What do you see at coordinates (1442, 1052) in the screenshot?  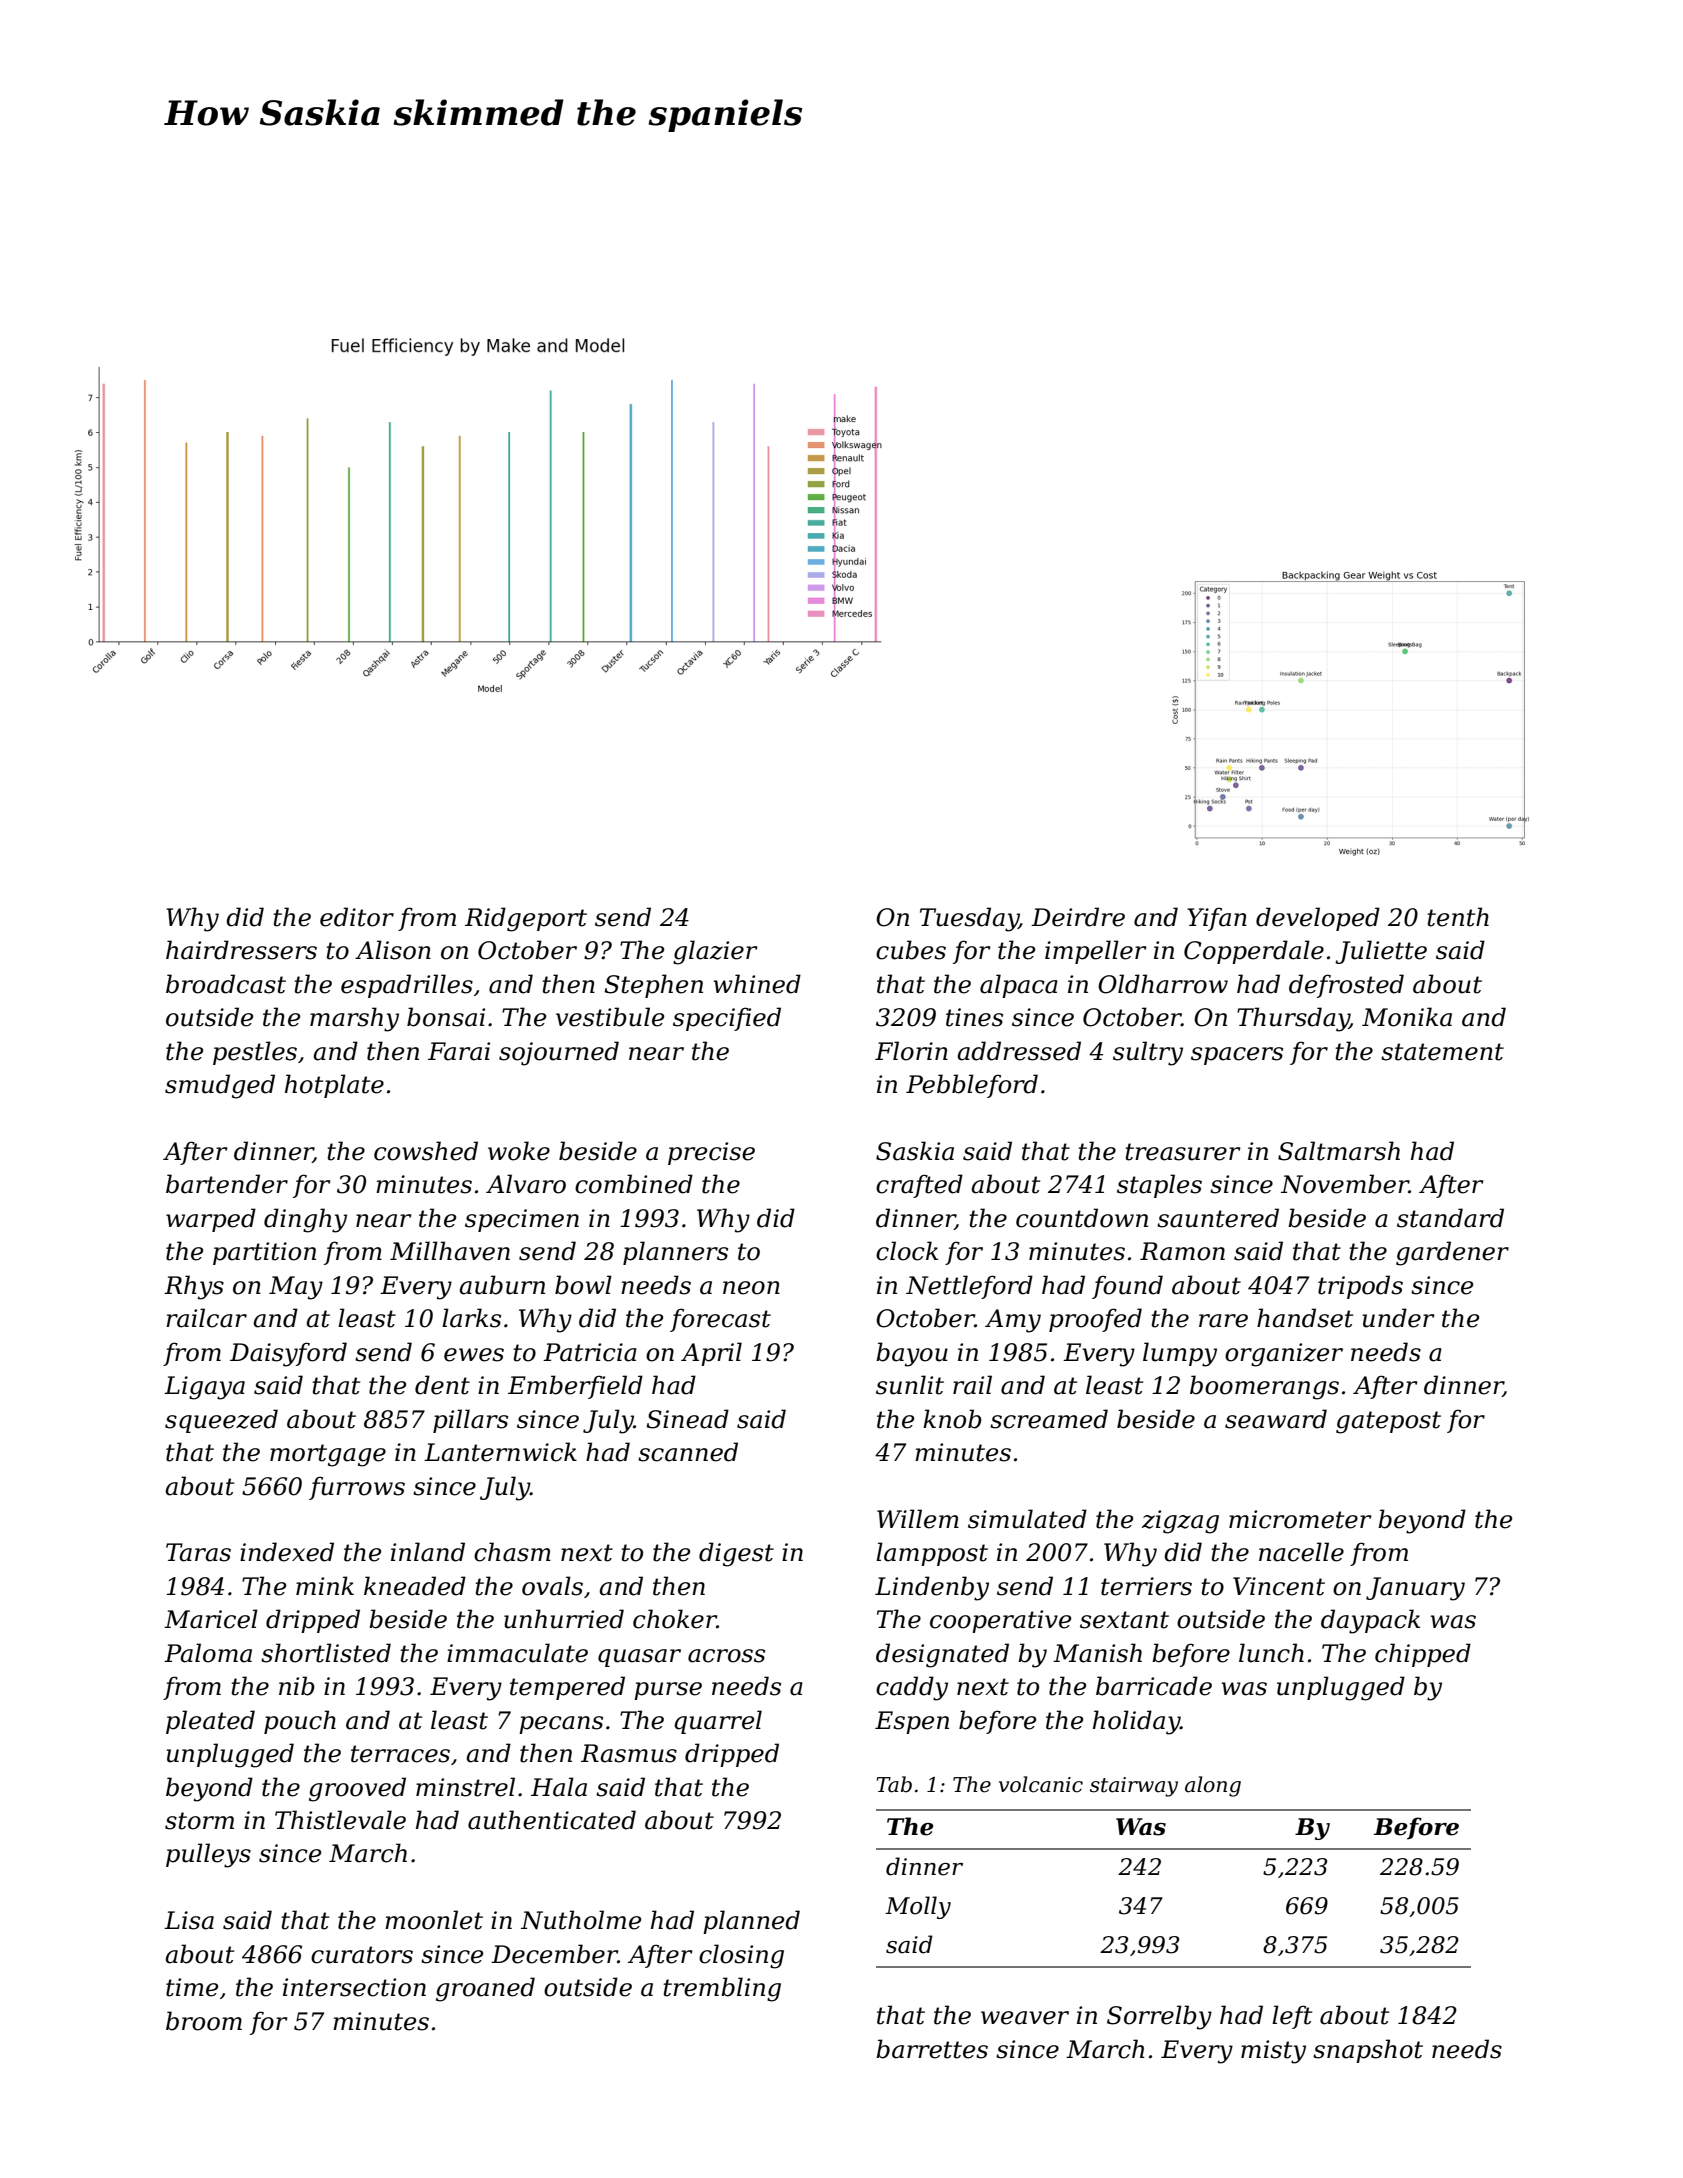 I see `statement` at bounding box center [1442, 1052].
